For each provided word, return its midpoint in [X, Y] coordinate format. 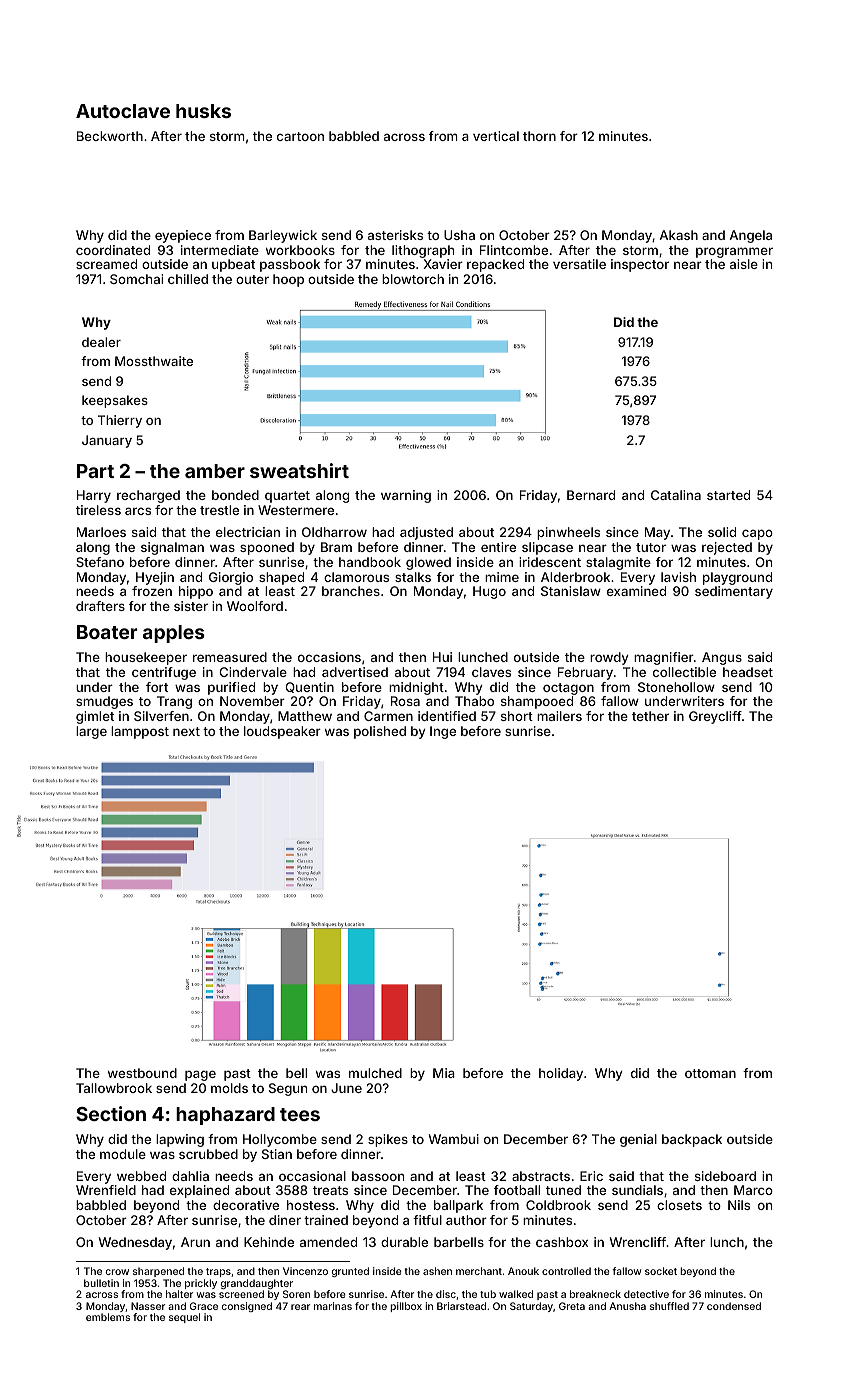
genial [638, 1140]
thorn [539, 136]
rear [300, 1307]
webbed [141, 1176]
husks [203, 111]
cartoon [300, 136]
